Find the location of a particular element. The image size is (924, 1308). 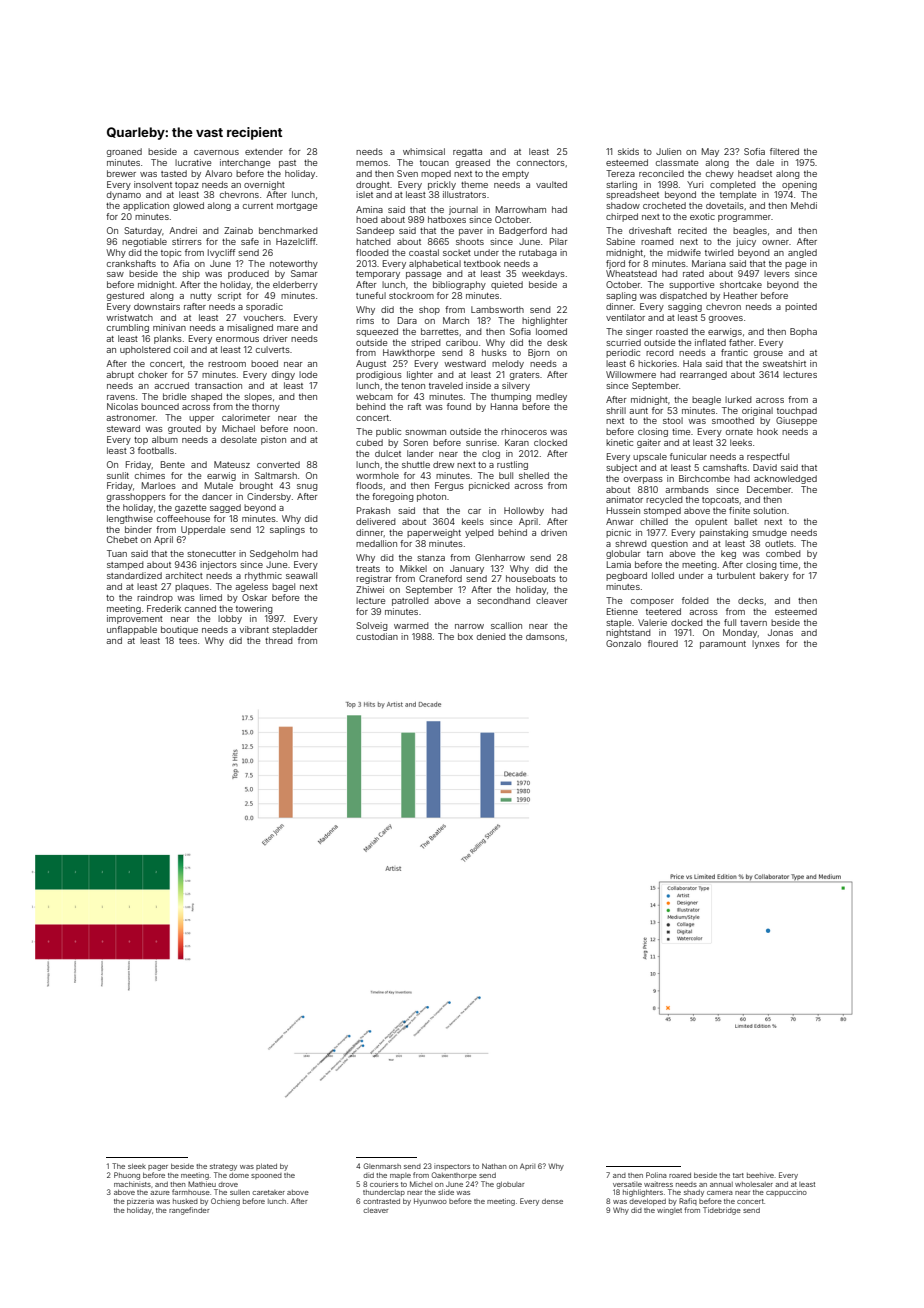

contrasted is located at coordinates (381, 1201).
